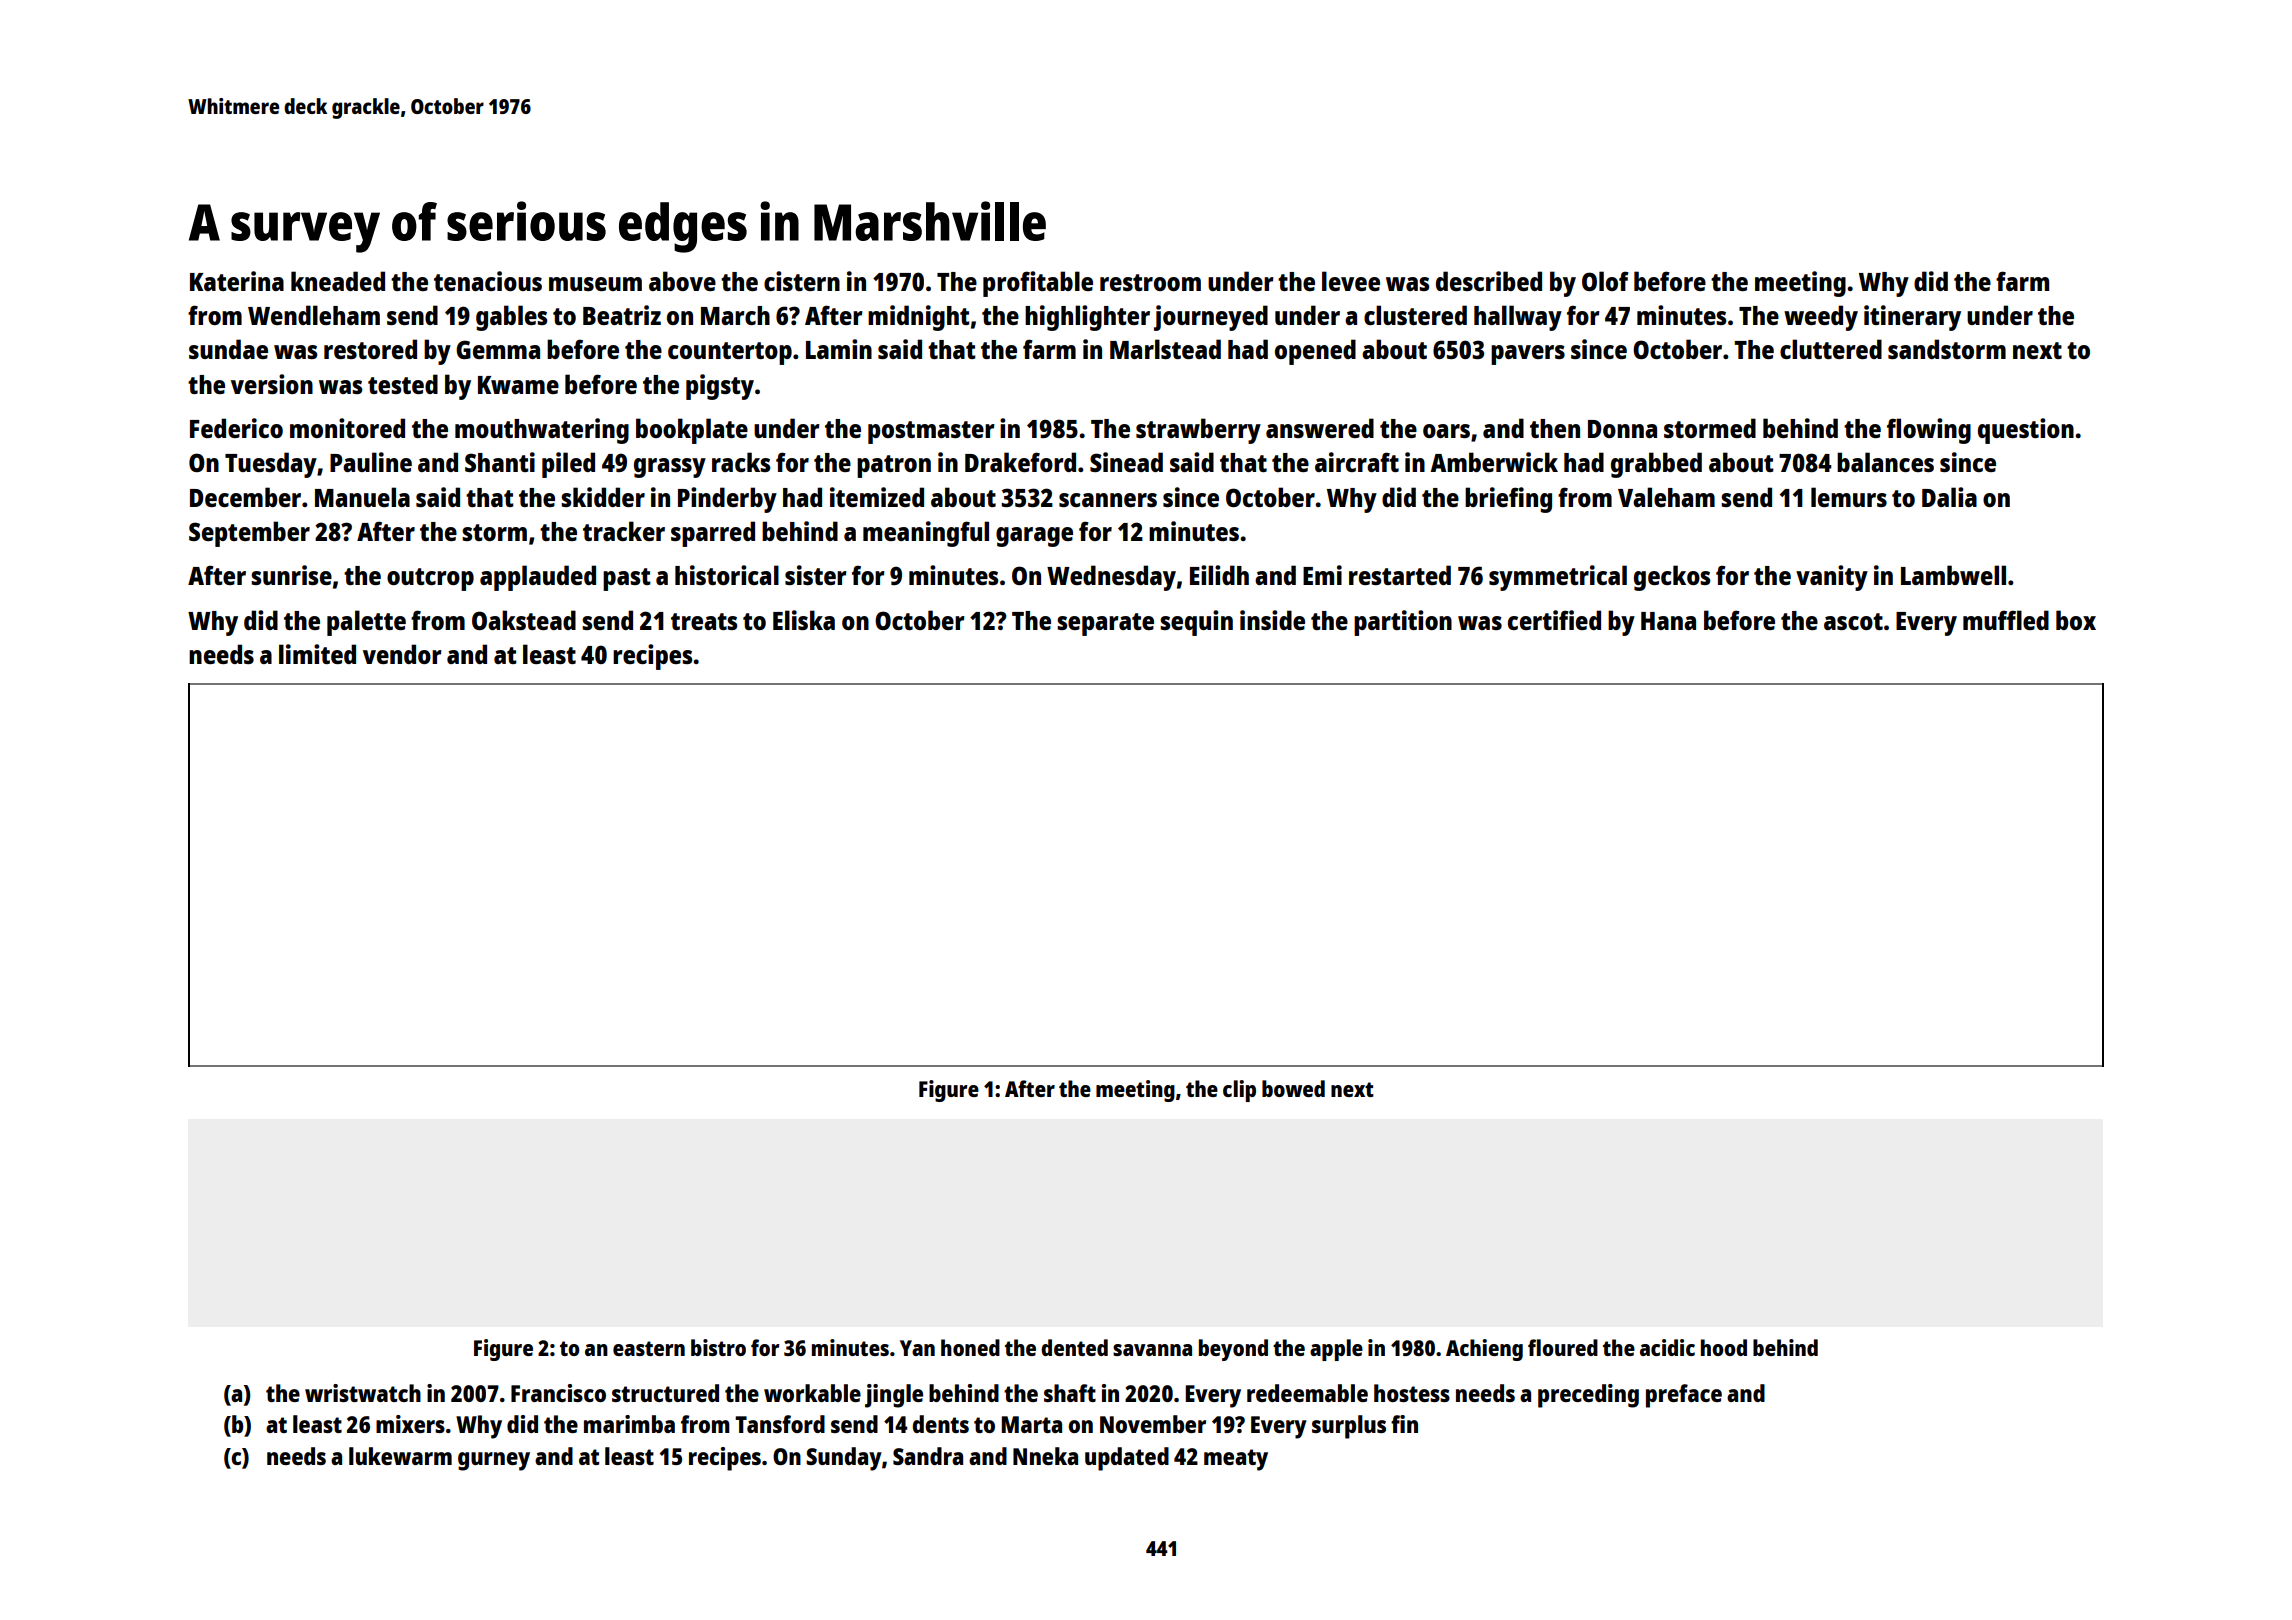 Image resolution: width=2292 pixels, height=1620 pixels. Describe the element at coordinates (649, 1348) in the screenshot. I see `eastern` at that location.
